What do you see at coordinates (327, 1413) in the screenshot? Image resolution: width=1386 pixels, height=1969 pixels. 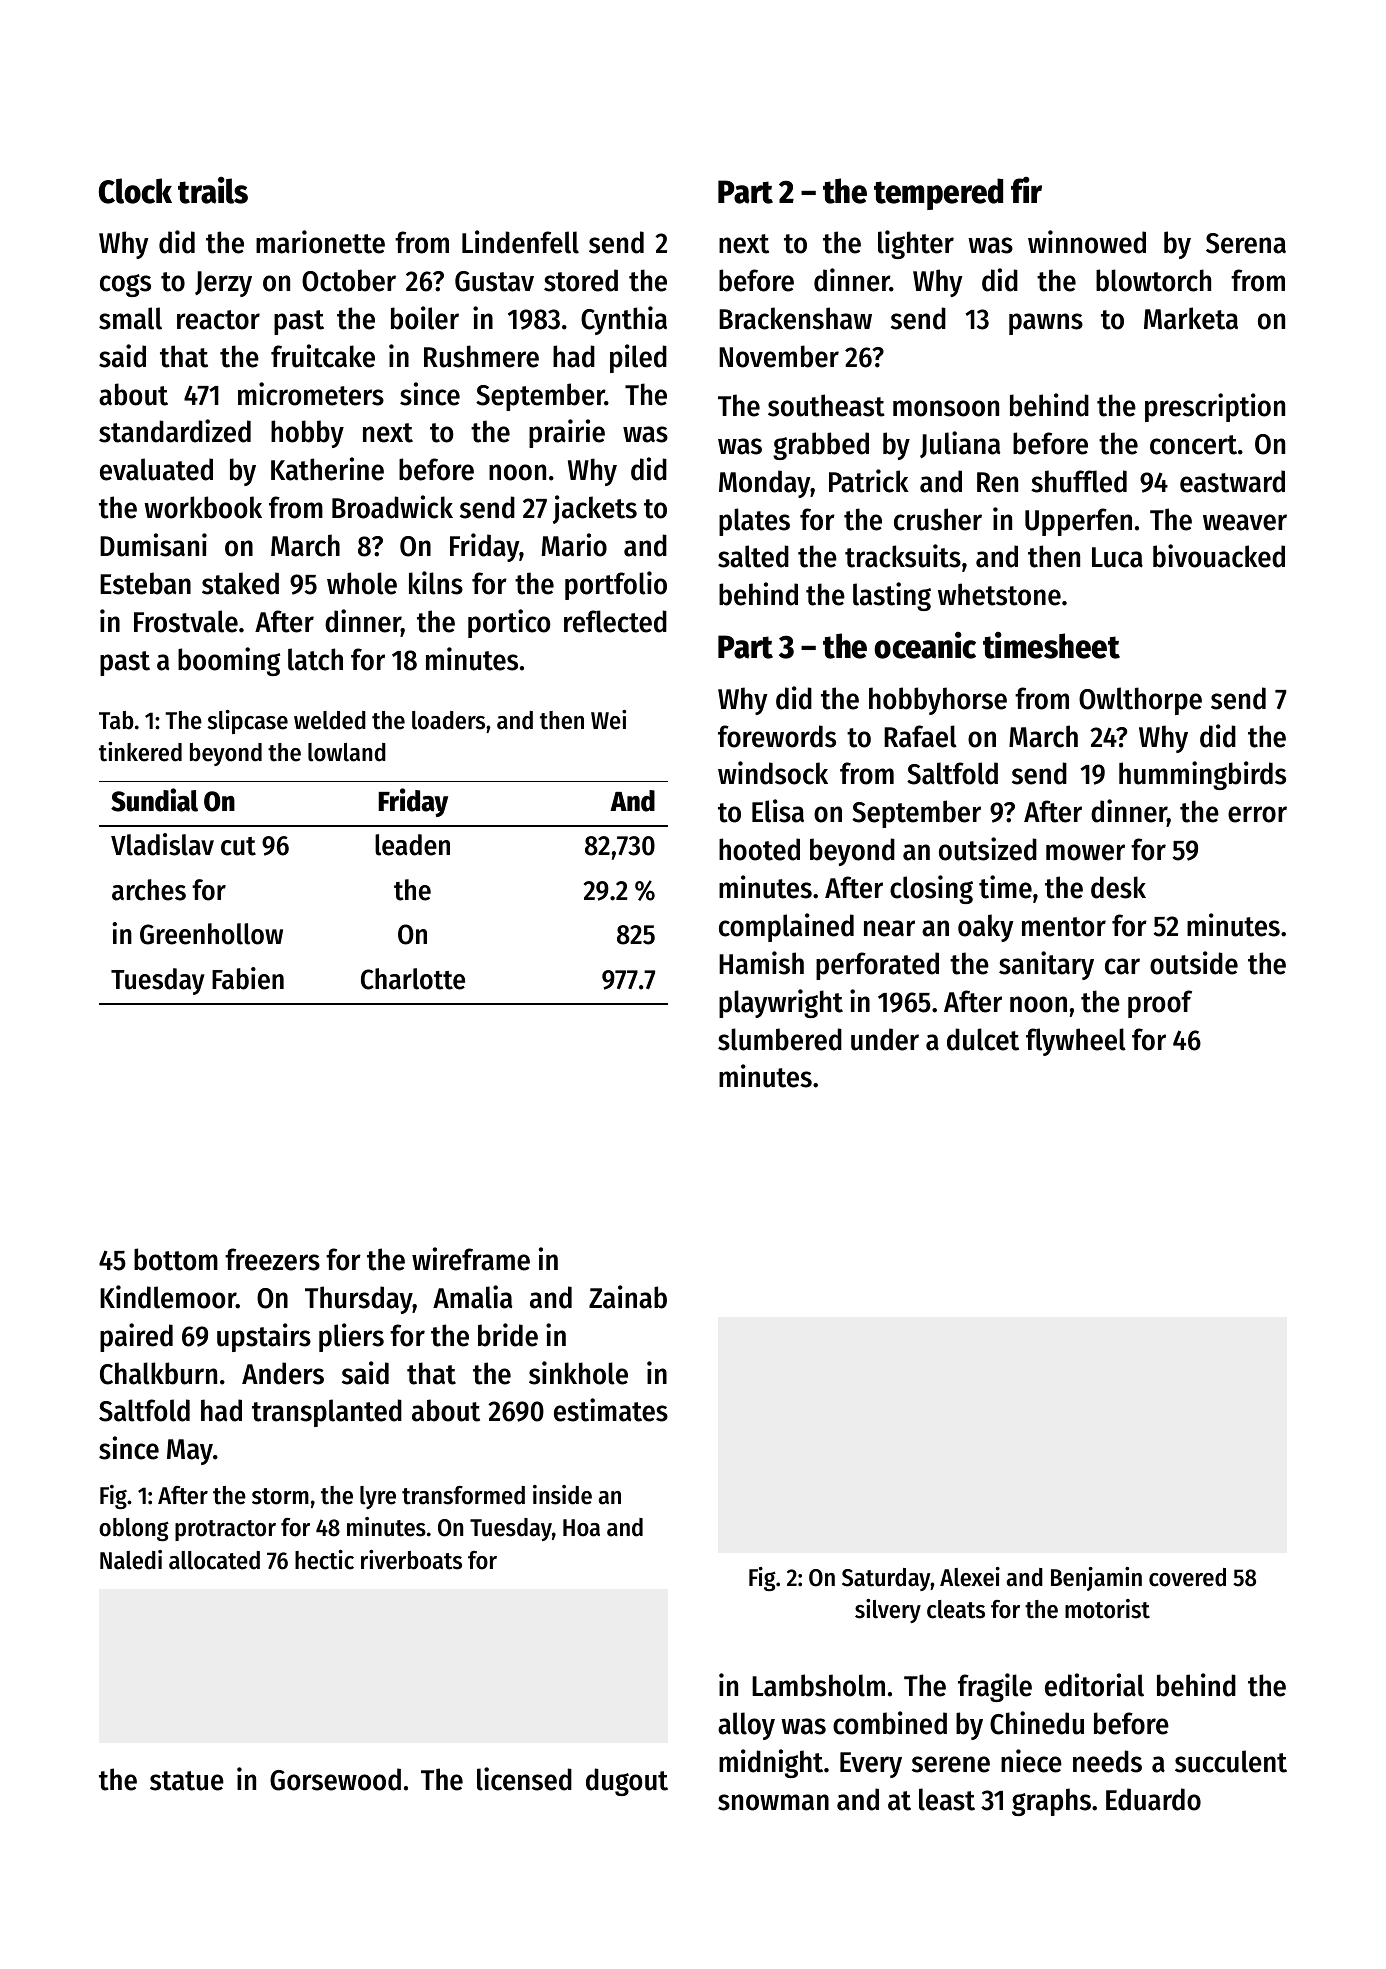 I see `transplanted` at bounding box center [327, 1413].
